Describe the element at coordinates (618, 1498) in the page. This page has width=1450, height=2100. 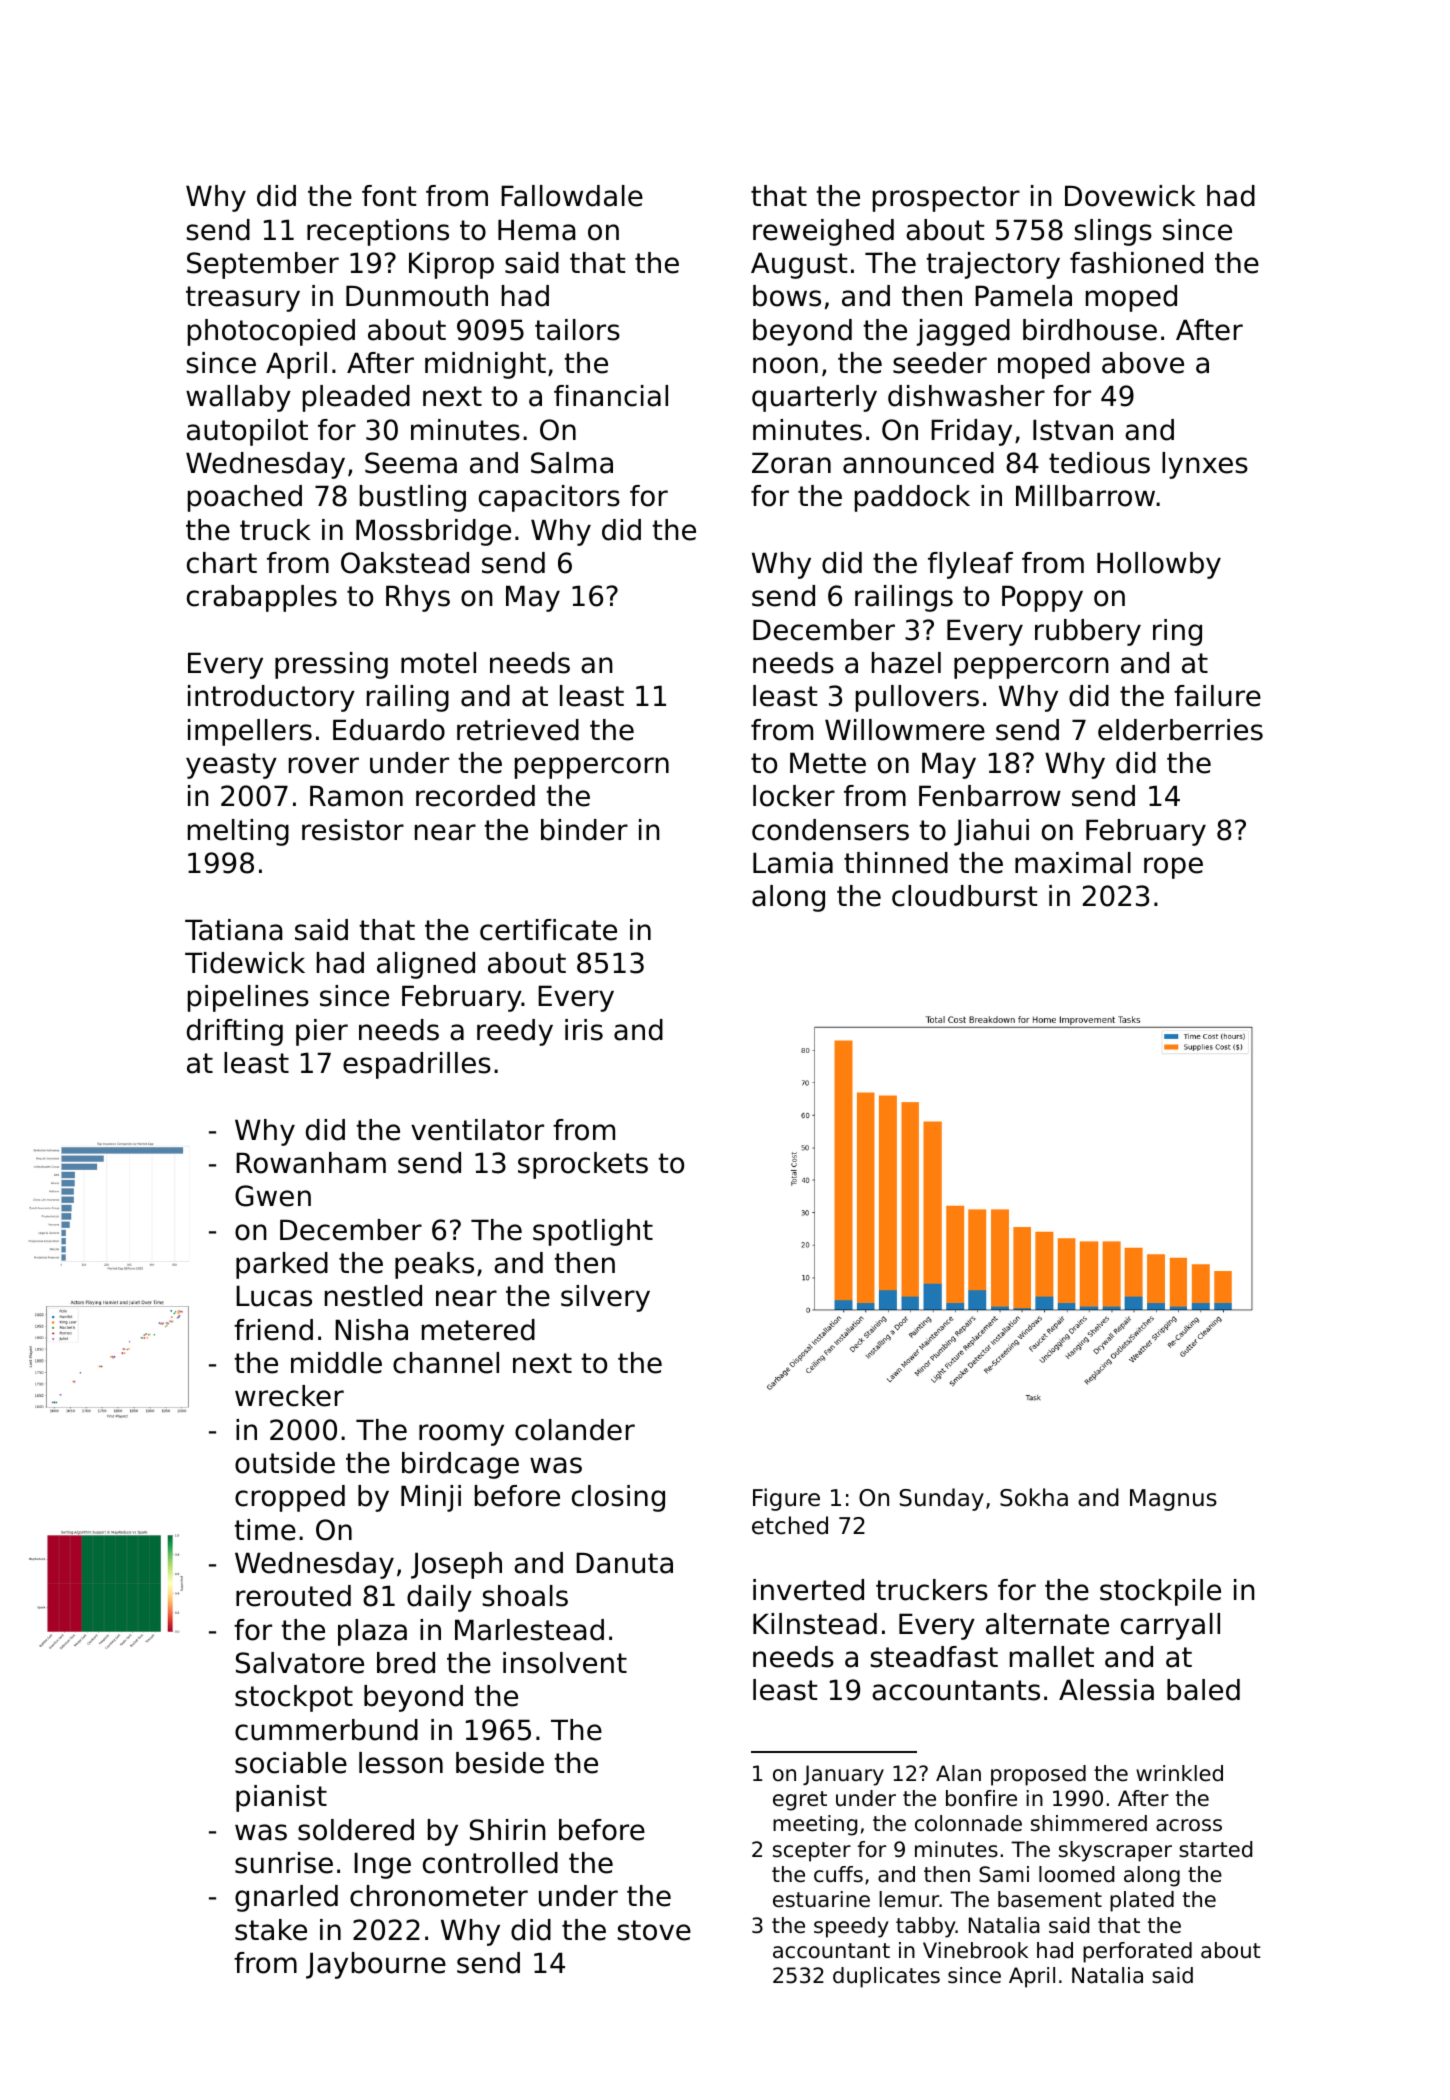
I see `closing` at that location.
